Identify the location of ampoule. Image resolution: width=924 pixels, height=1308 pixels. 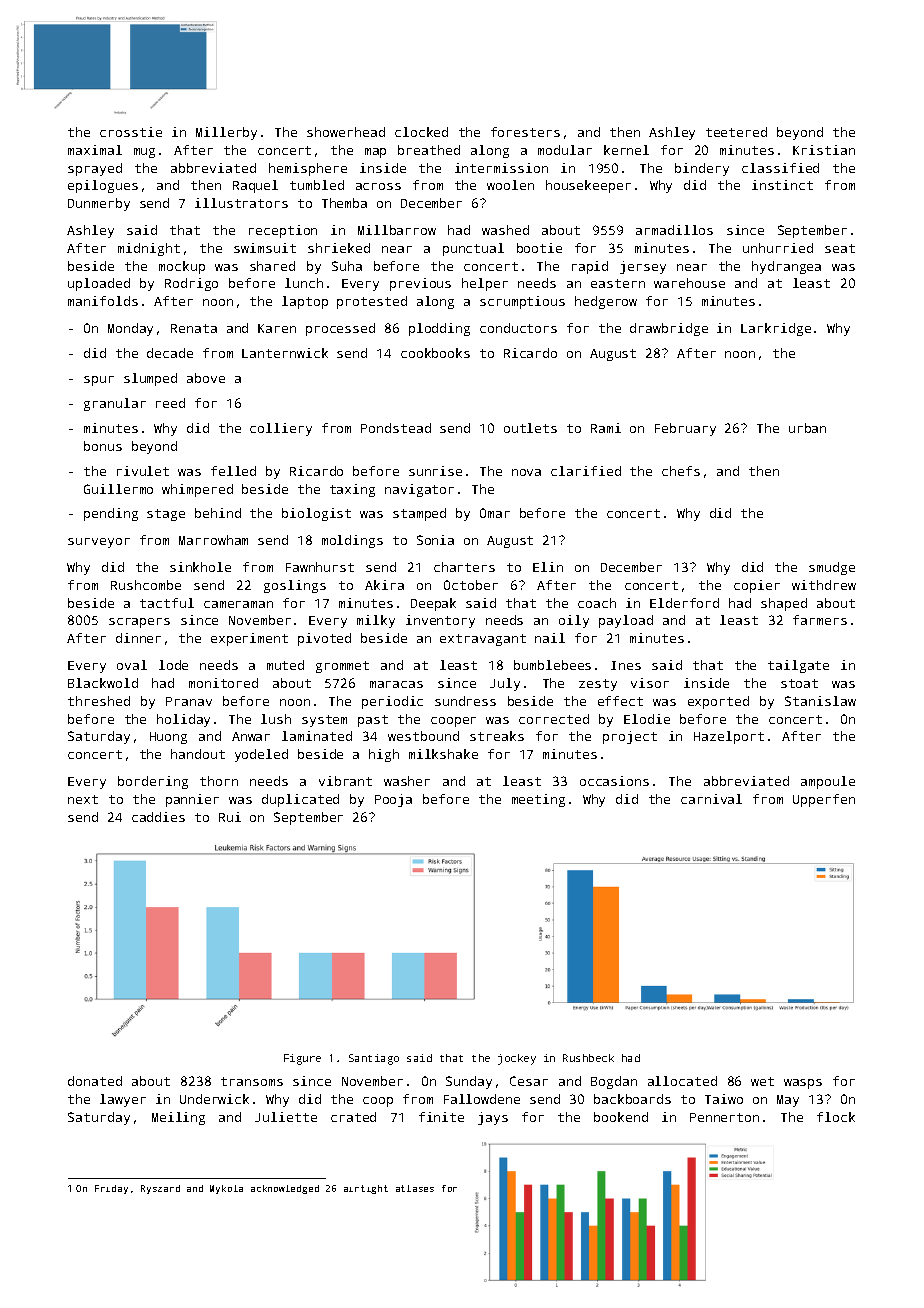
(828, 782).
